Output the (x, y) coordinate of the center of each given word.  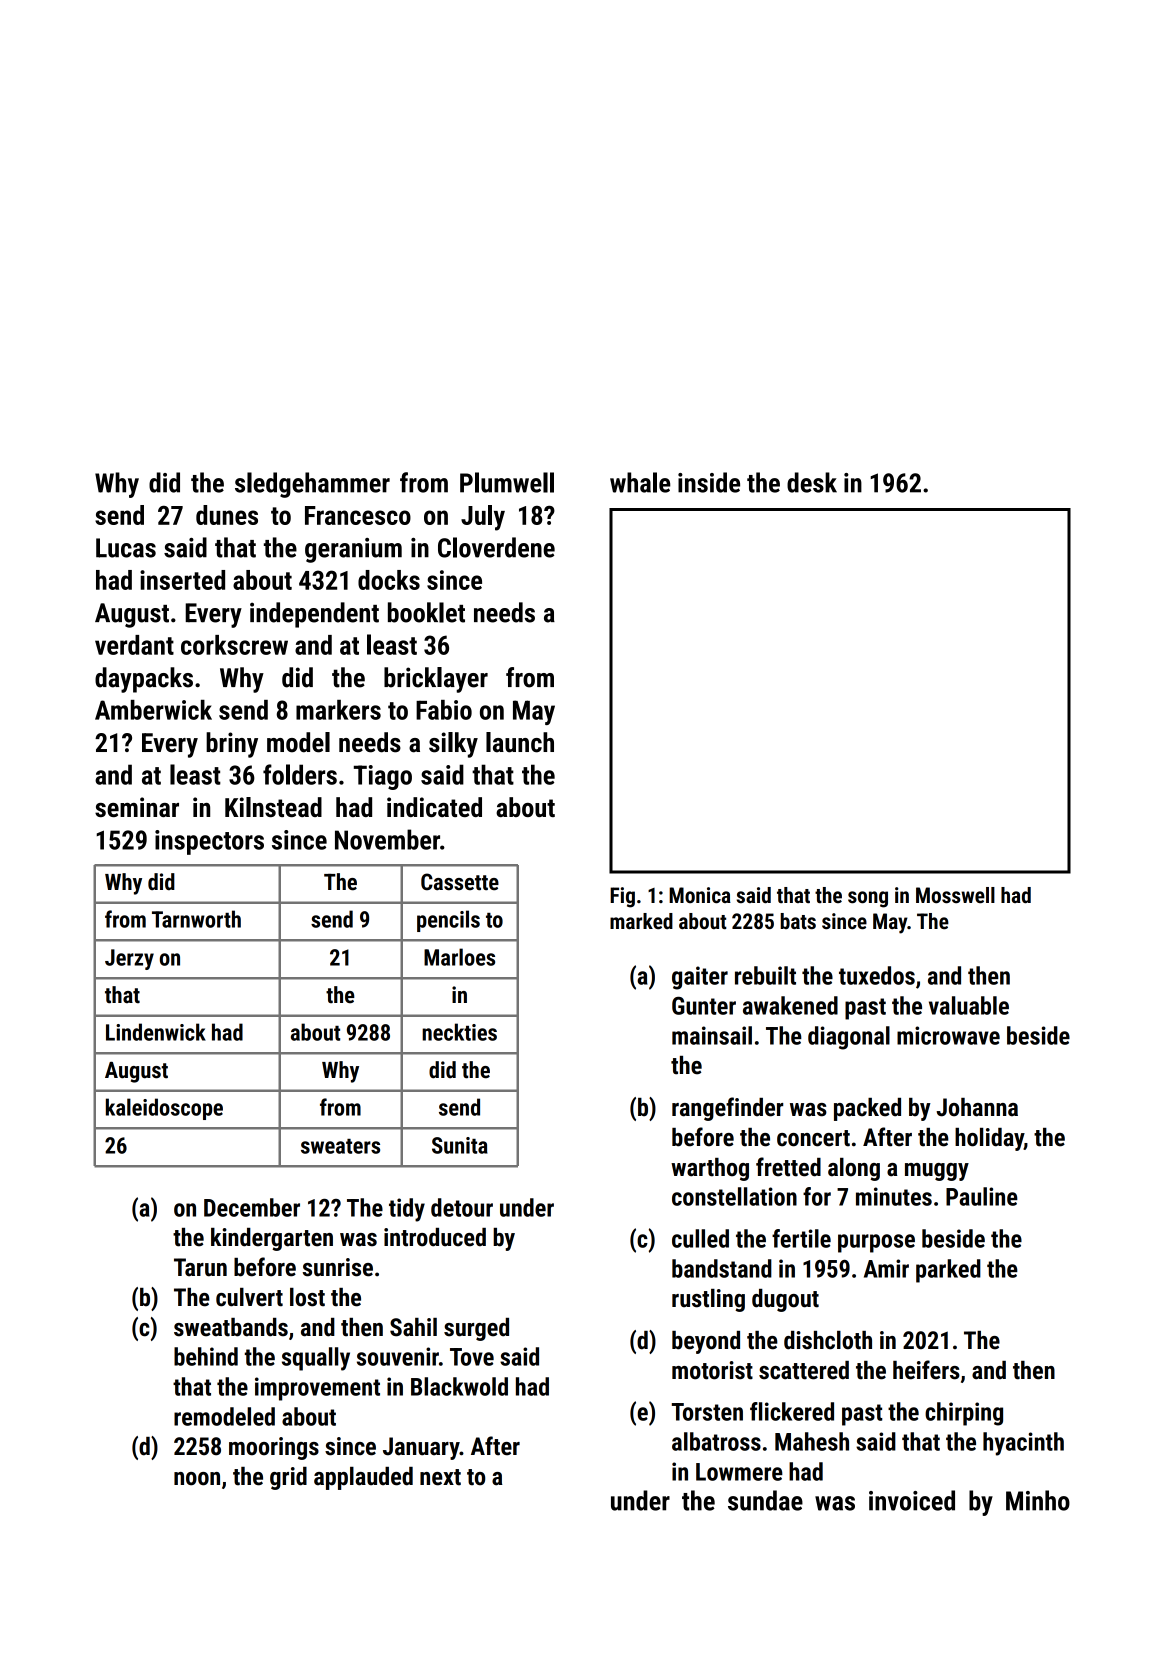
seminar (137, 807)
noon (197, 1479)
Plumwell (507, 482)
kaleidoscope (164, 1109)
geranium (353, 550)
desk (812, 482)
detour (462, 1207)
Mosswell (955, 895)
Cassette (460, 882)
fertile (801, 1238)
